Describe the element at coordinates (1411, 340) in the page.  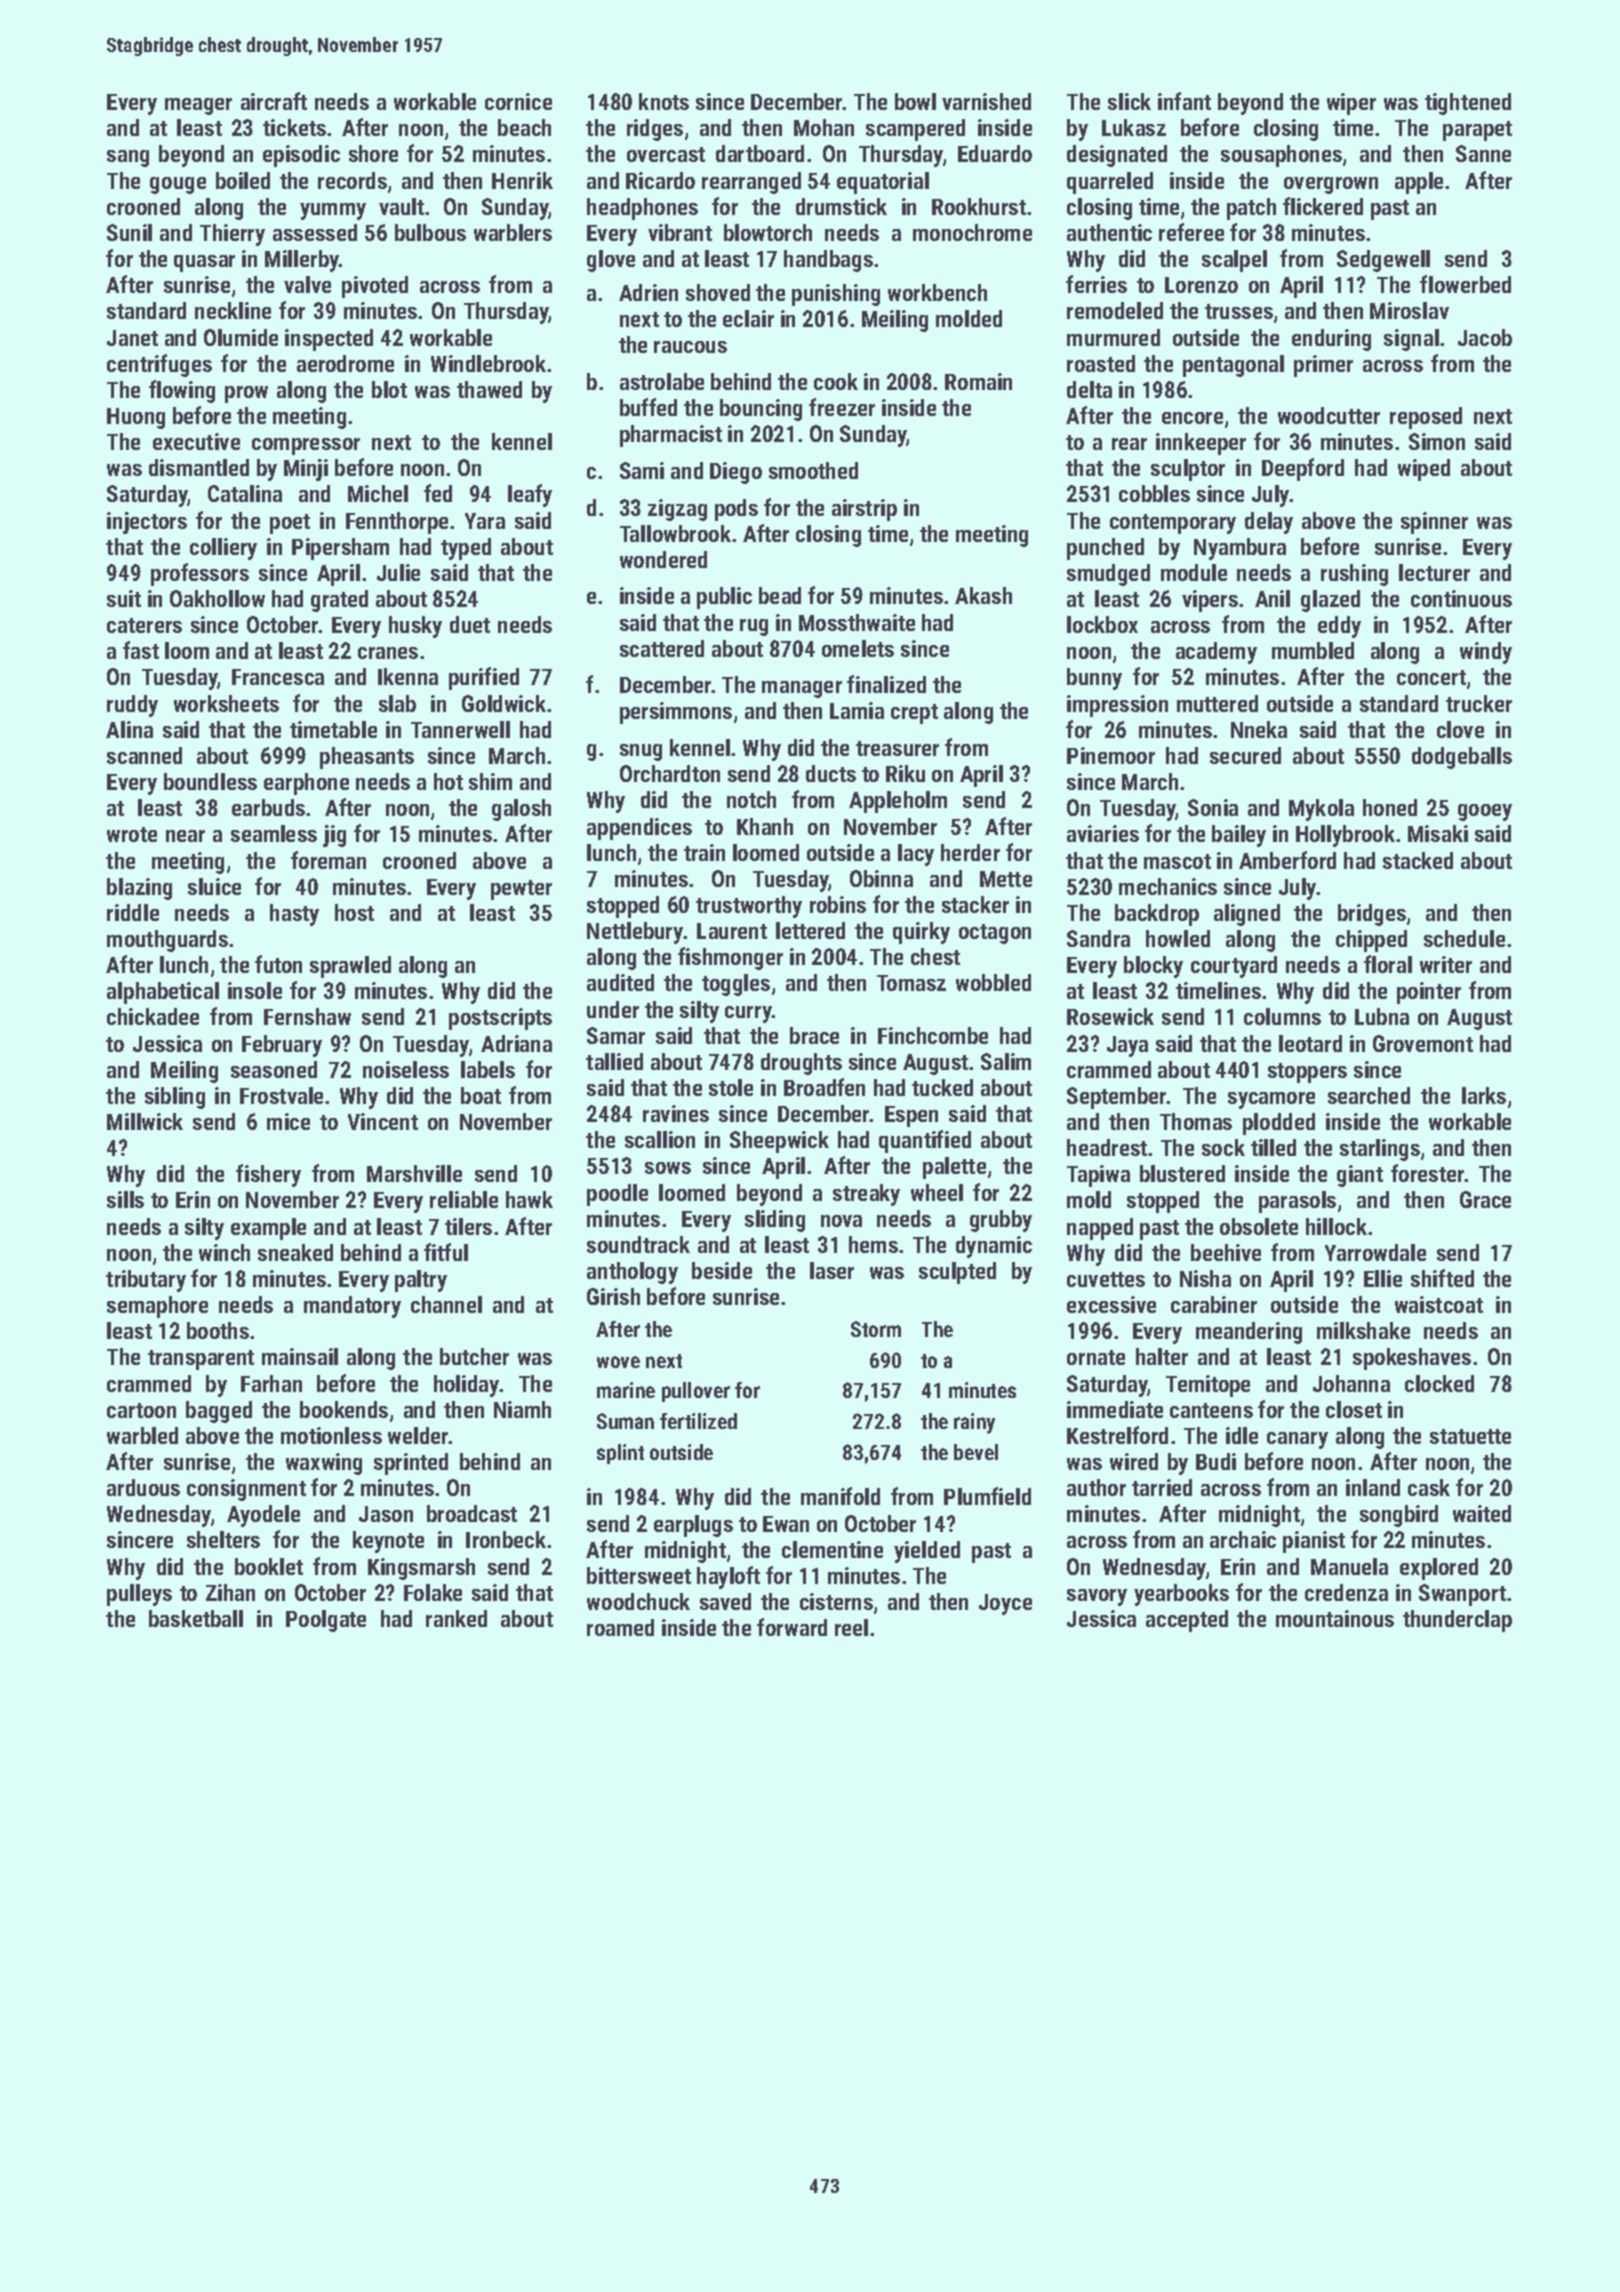
I see `signal` at that location.
